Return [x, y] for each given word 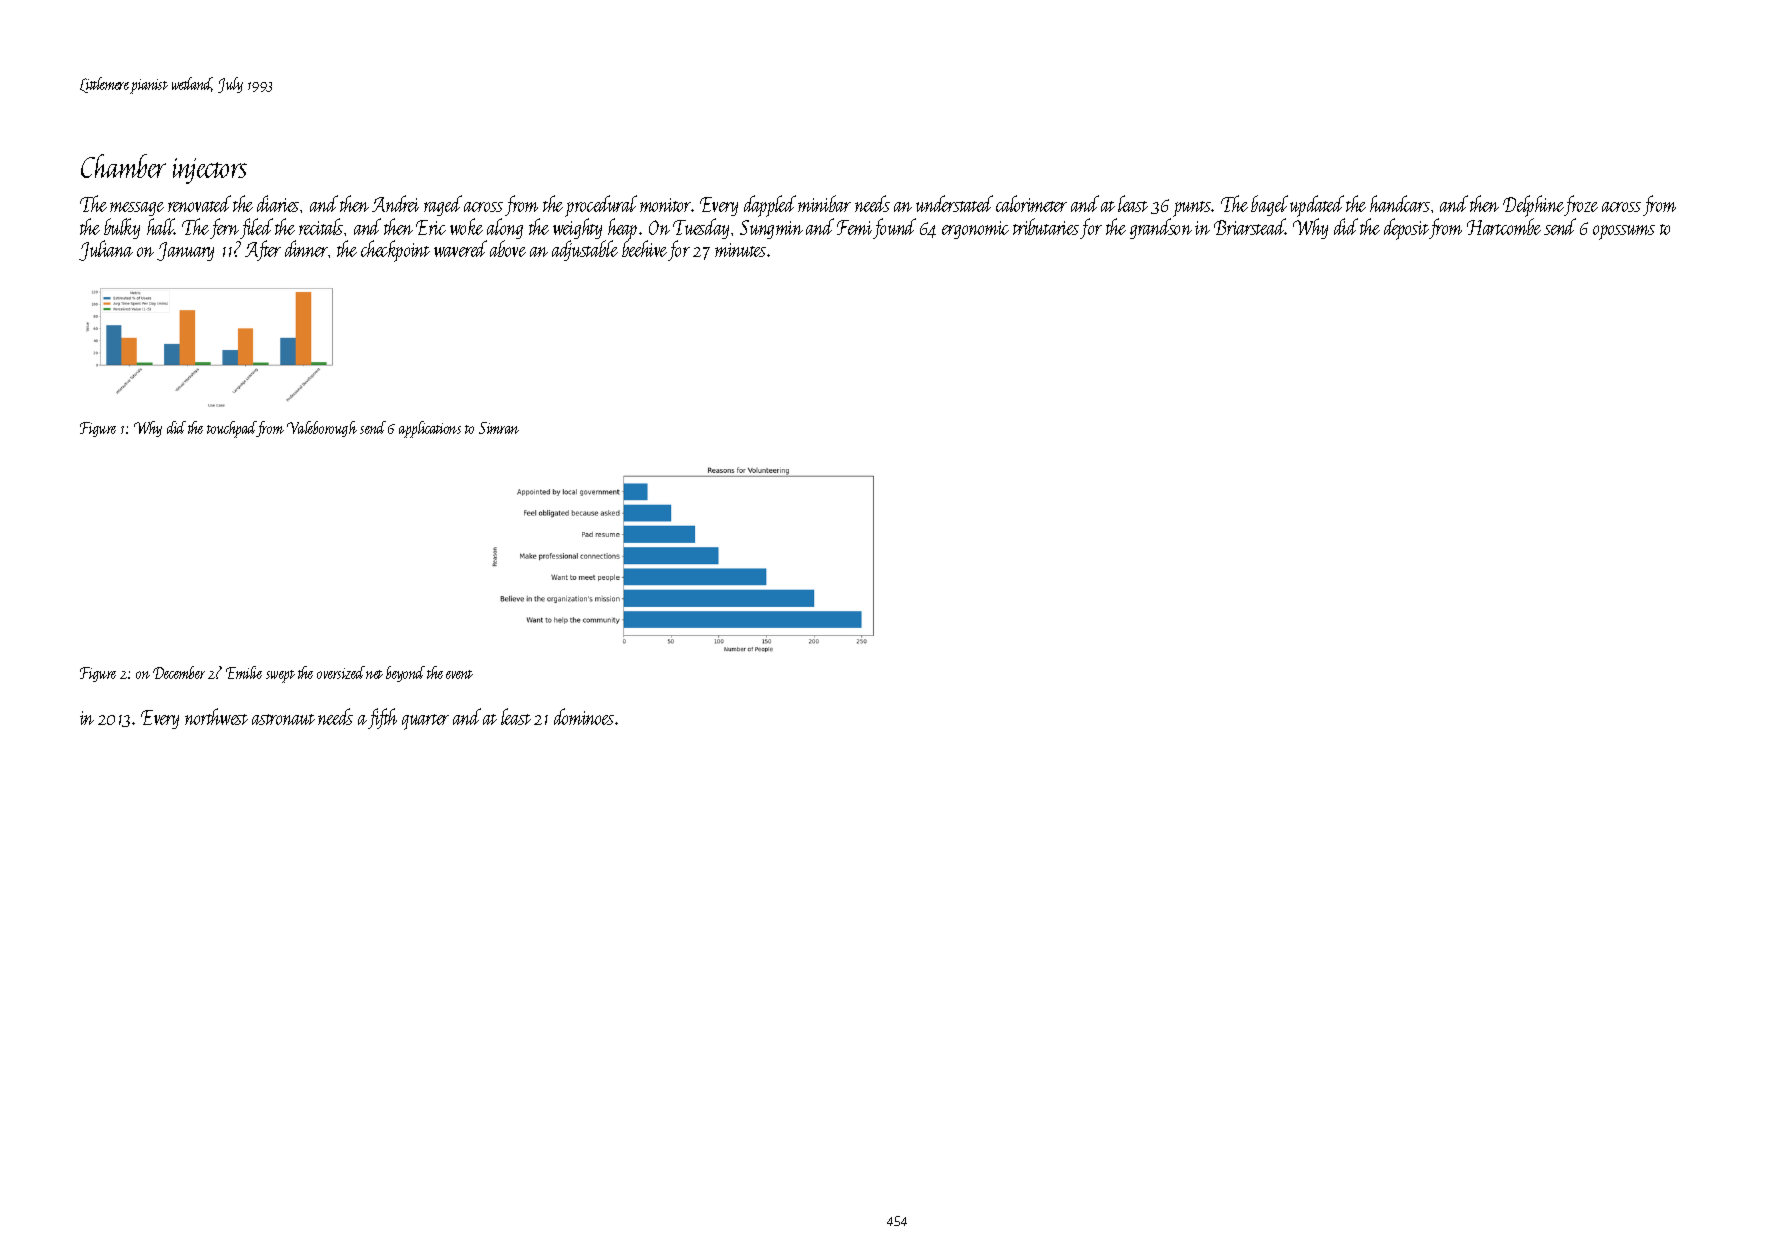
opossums [1624, 232]
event [459, 674]
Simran [499, 428]
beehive [644, 249]
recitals [321, 226]
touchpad [232, 429]
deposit [1406, 229]
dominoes [584, 716]
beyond [405, 674]
